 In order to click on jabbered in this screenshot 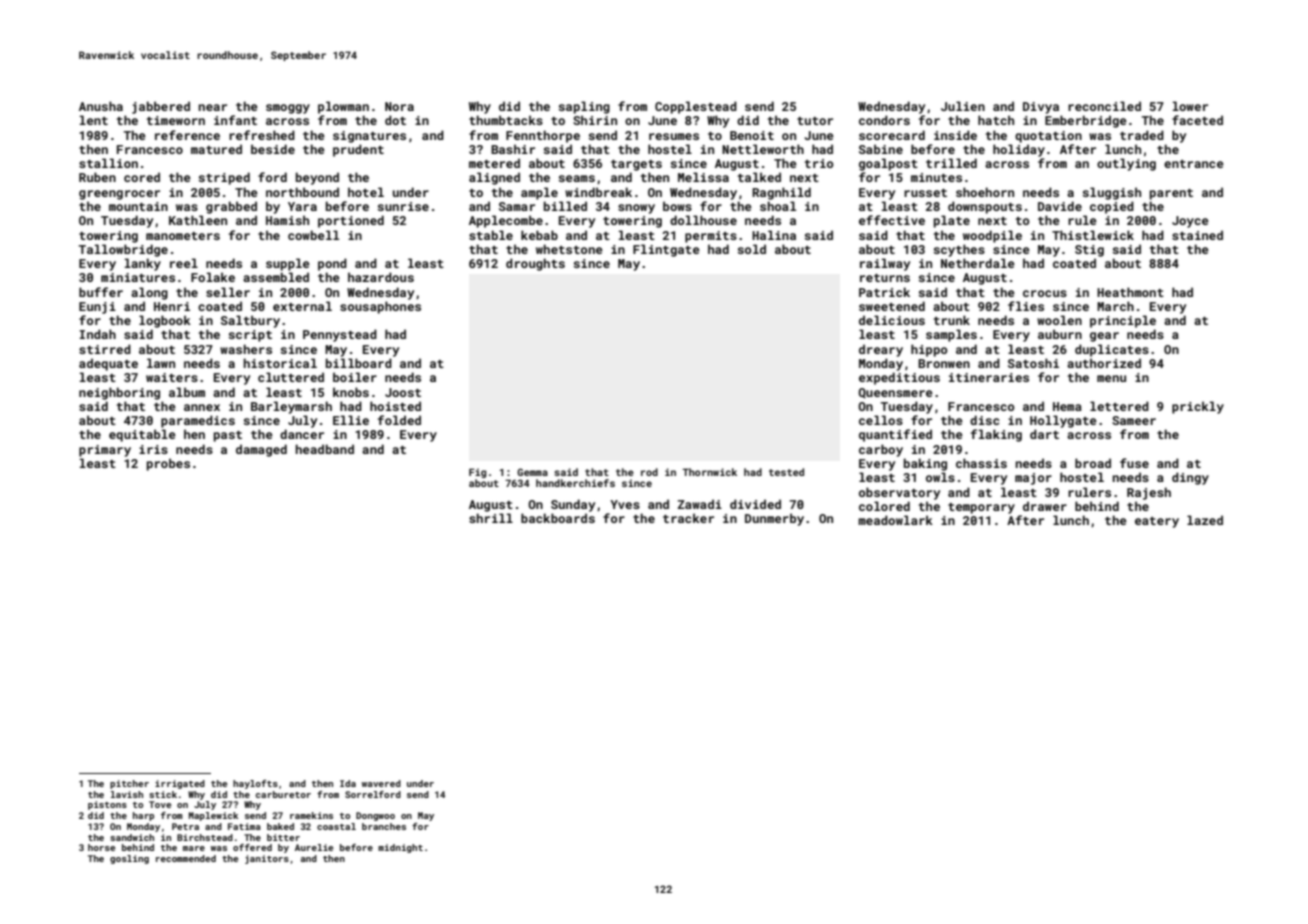, I will do `click(161, 107)`.
